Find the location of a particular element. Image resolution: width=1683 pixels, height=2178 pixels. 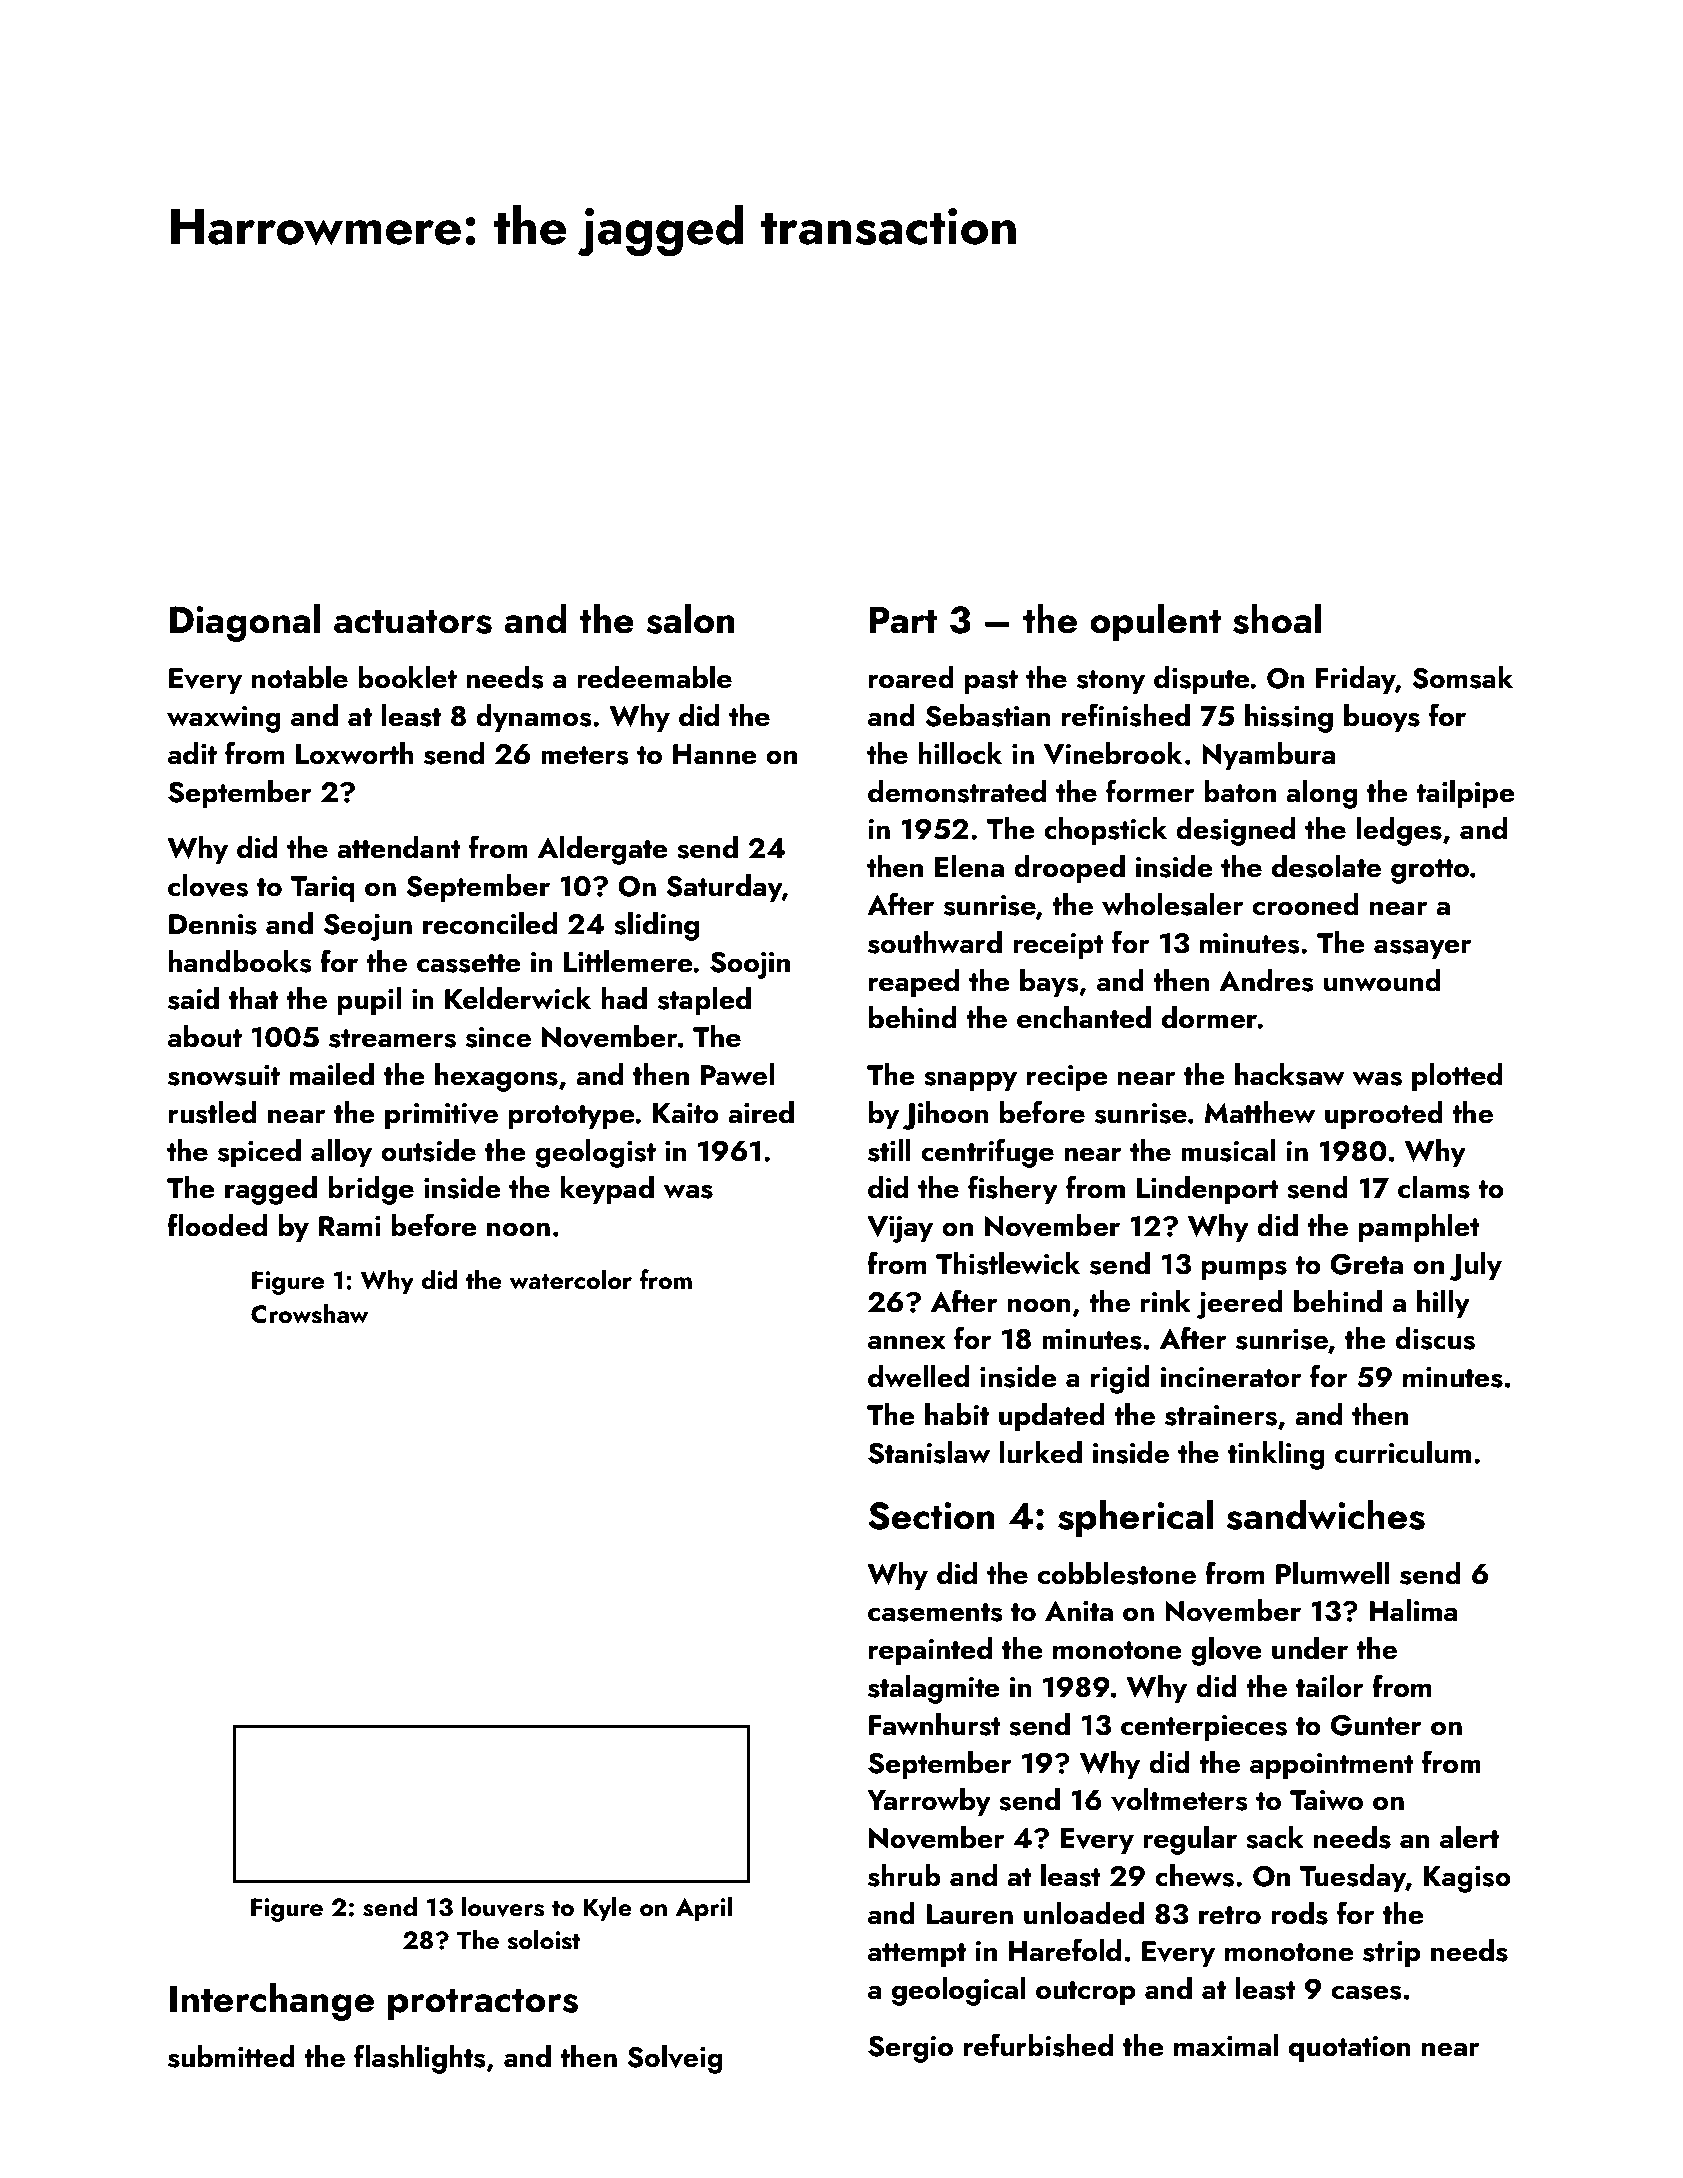

Somsak is located at coordinates (1462, 677).
